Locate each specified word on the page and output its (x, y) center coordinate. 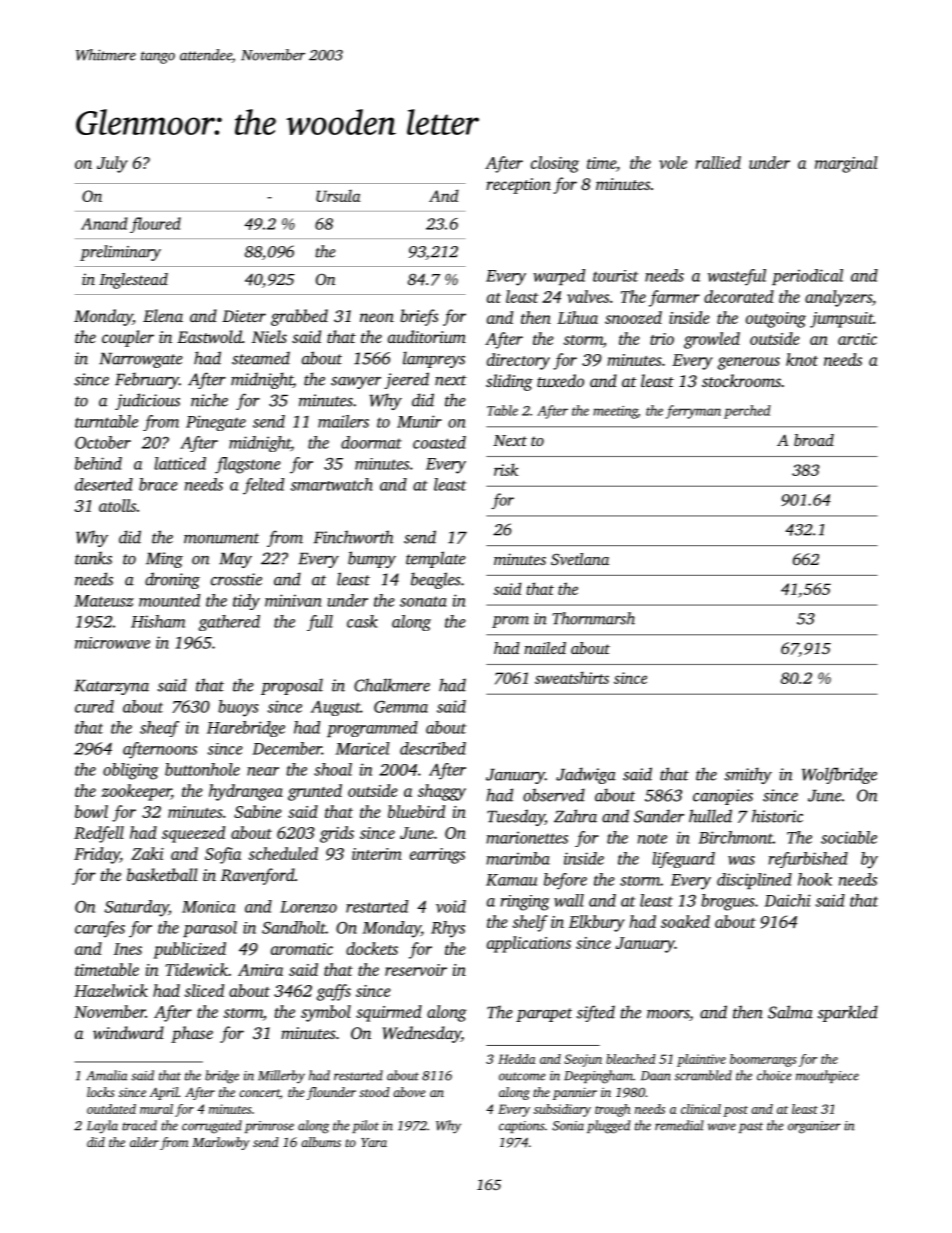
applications (529, 944)
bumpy (372, 559)
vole (673, 162)
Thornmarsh (593, 618)
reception (518, 186)
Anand (104, 223)
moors (668, 1014)
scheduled (283, 853)
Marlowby (220, 1143)
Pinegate (216, 423)
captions (522, 1127)
